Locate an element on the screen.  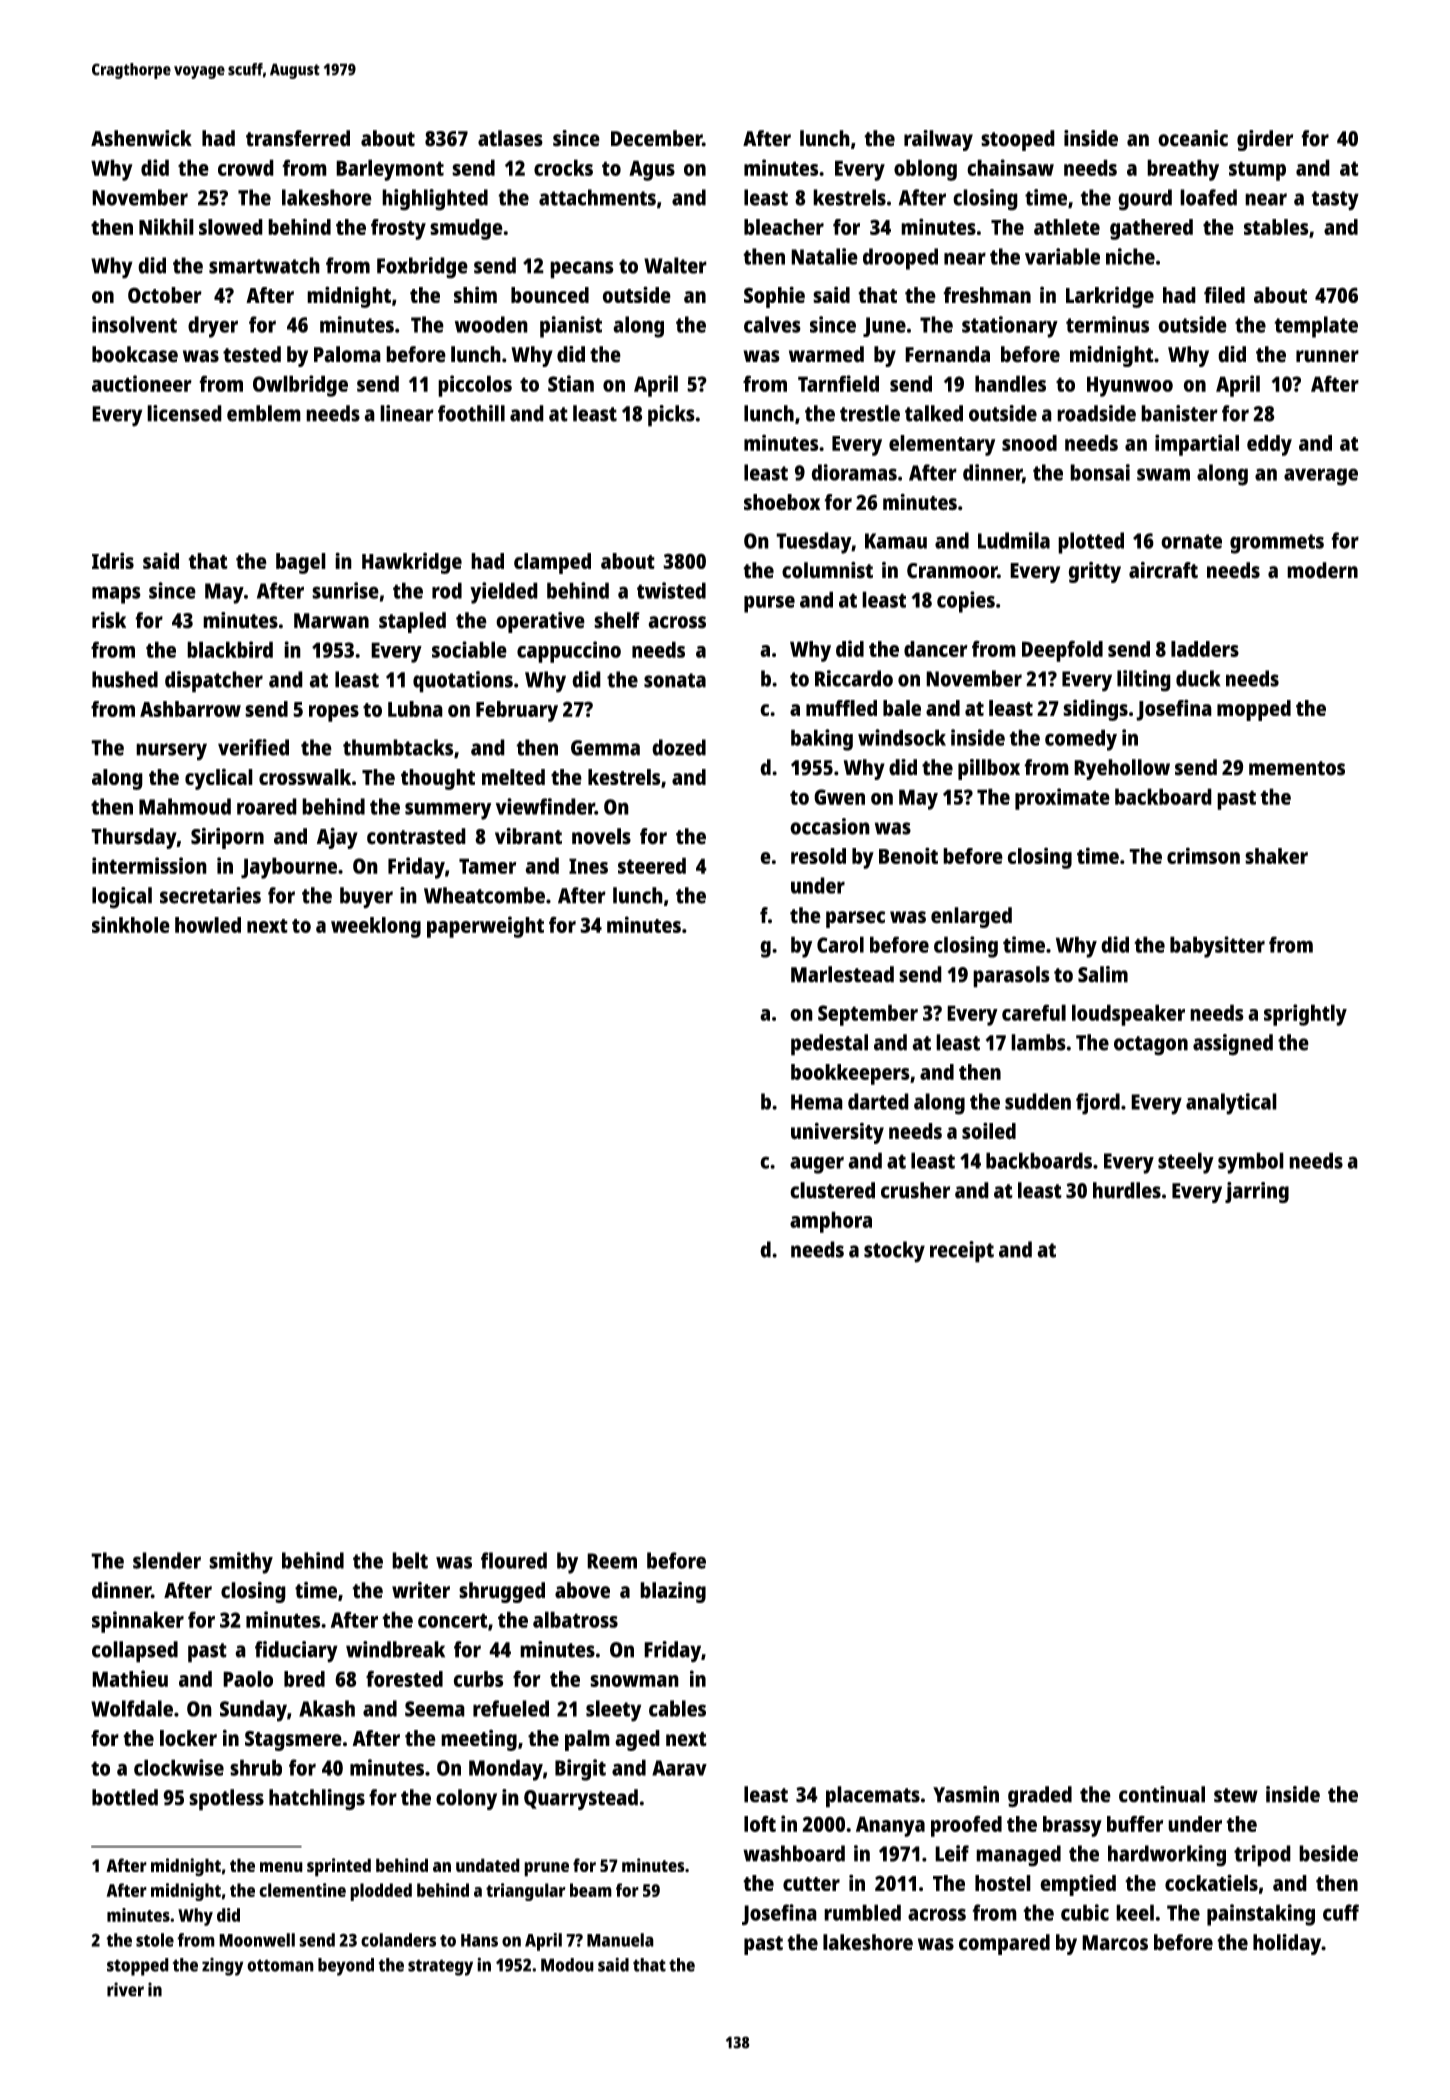
slender is located at coordinates (167, 1560).
